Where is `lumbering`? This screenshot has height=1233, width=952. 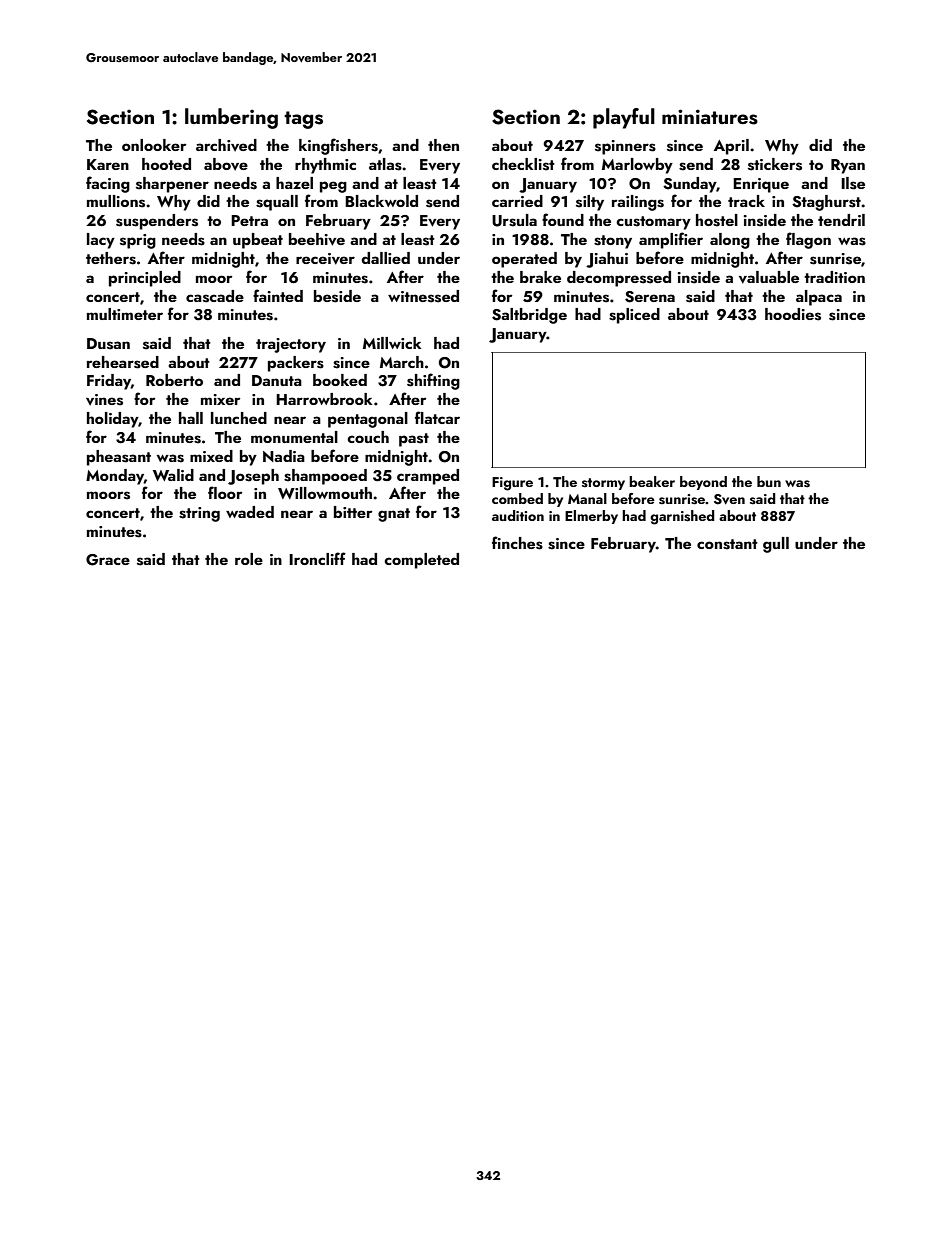
lumbering is located at coordinates (231, 118).
